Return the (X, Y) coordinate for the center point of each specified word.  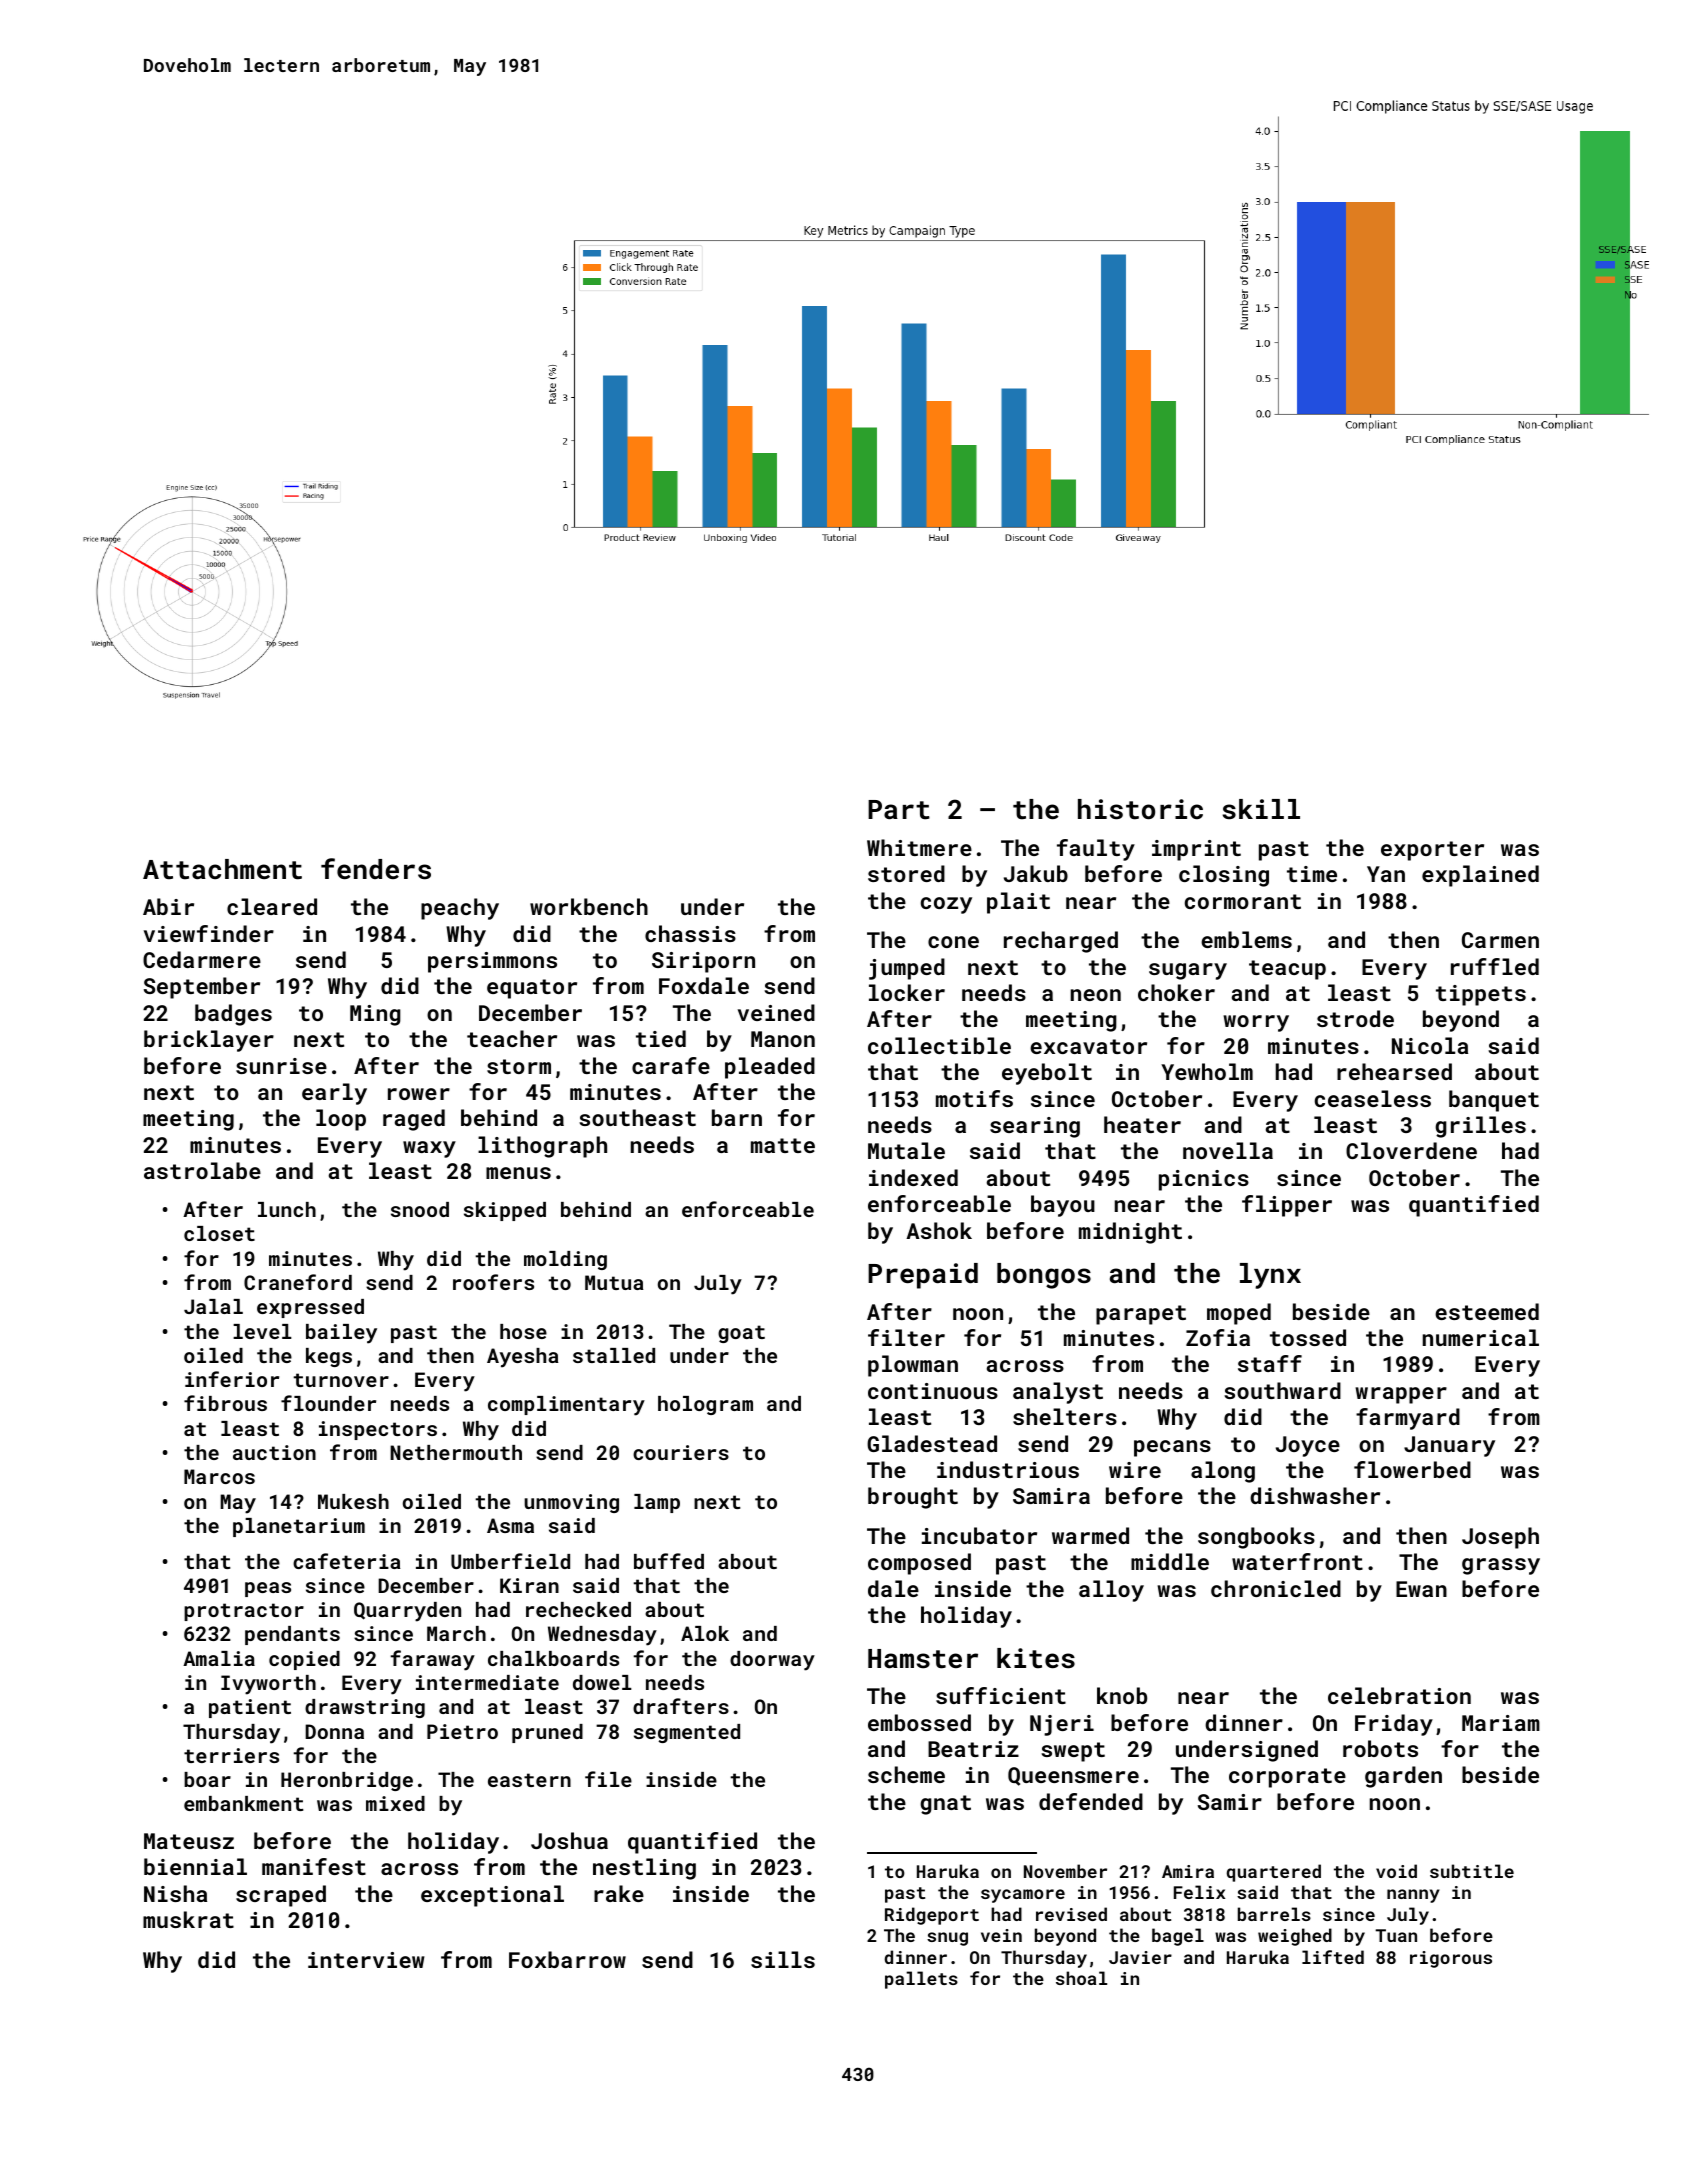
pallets (921, 1980)
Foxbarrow (567, 1959)
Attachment (222, 869)
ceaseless (1373, 1098)
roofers (493, 1282)
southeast (637, 1117)
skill (1261, 809)
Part (899, 810)
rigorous (1451, 1959)
